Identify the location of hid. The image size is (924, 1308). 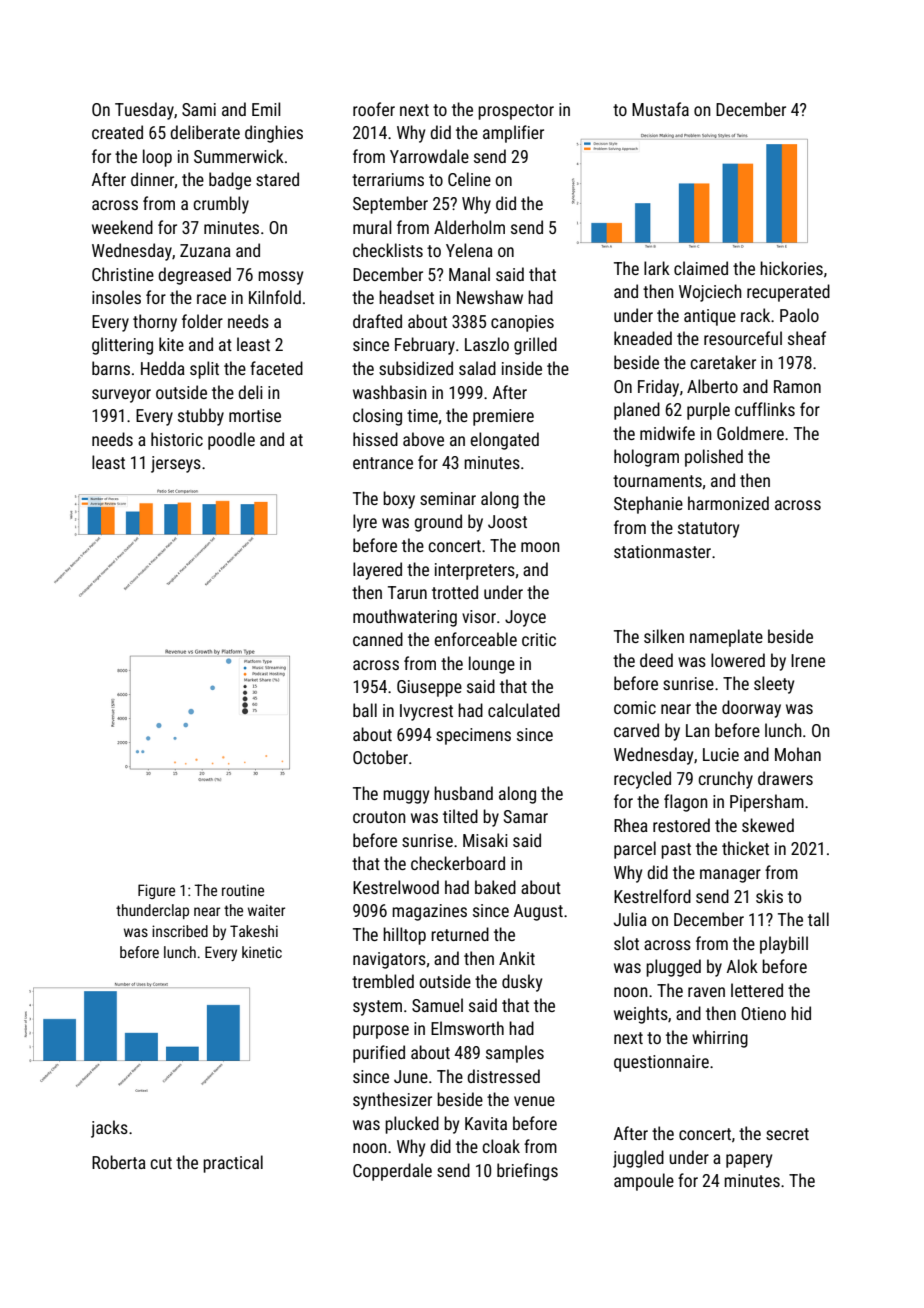
(801, 1013).
